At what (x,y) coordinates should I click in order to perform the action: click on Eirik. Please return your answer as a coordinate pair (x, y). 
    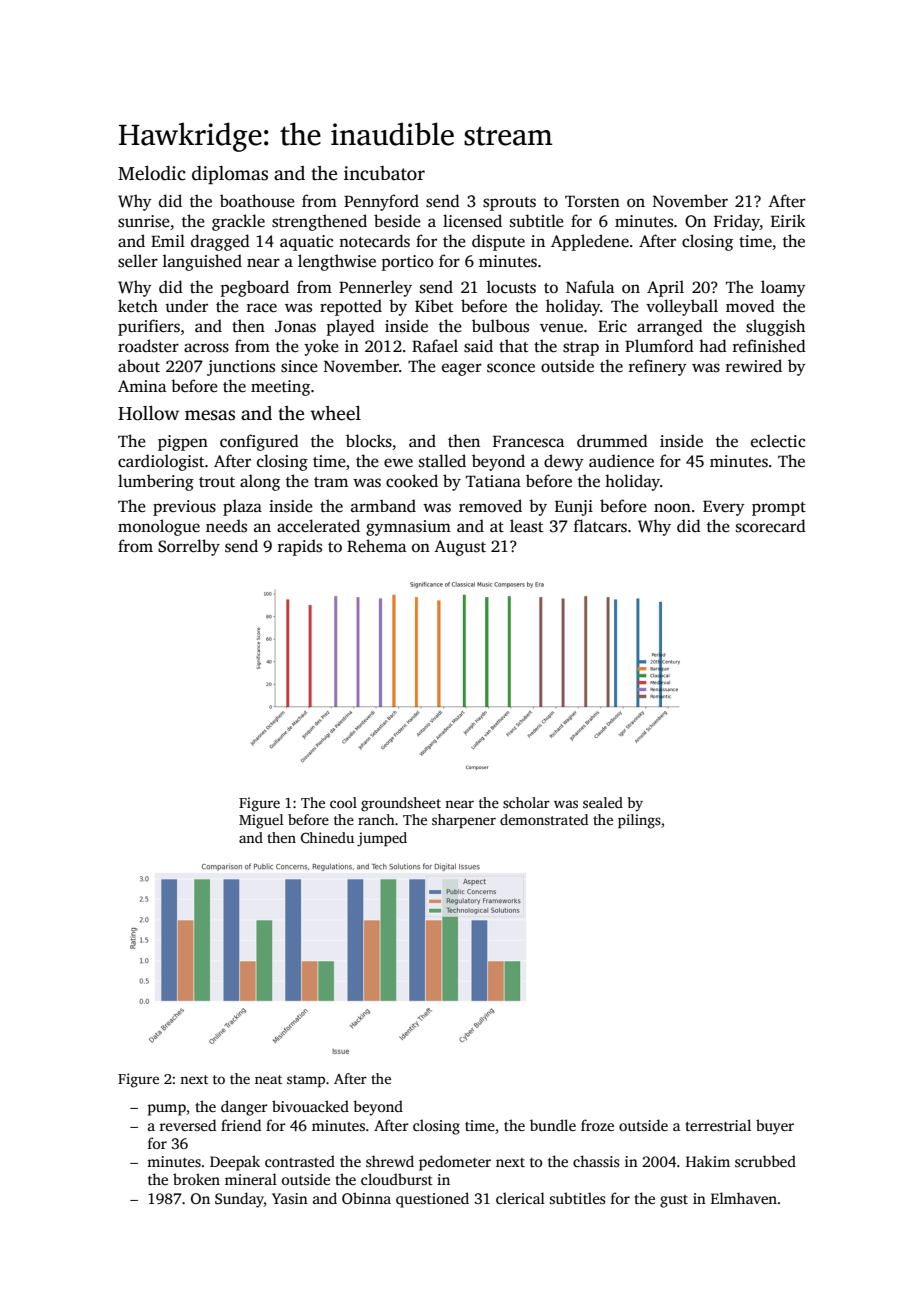
    Looking at the image, I should click on (788, 220).
